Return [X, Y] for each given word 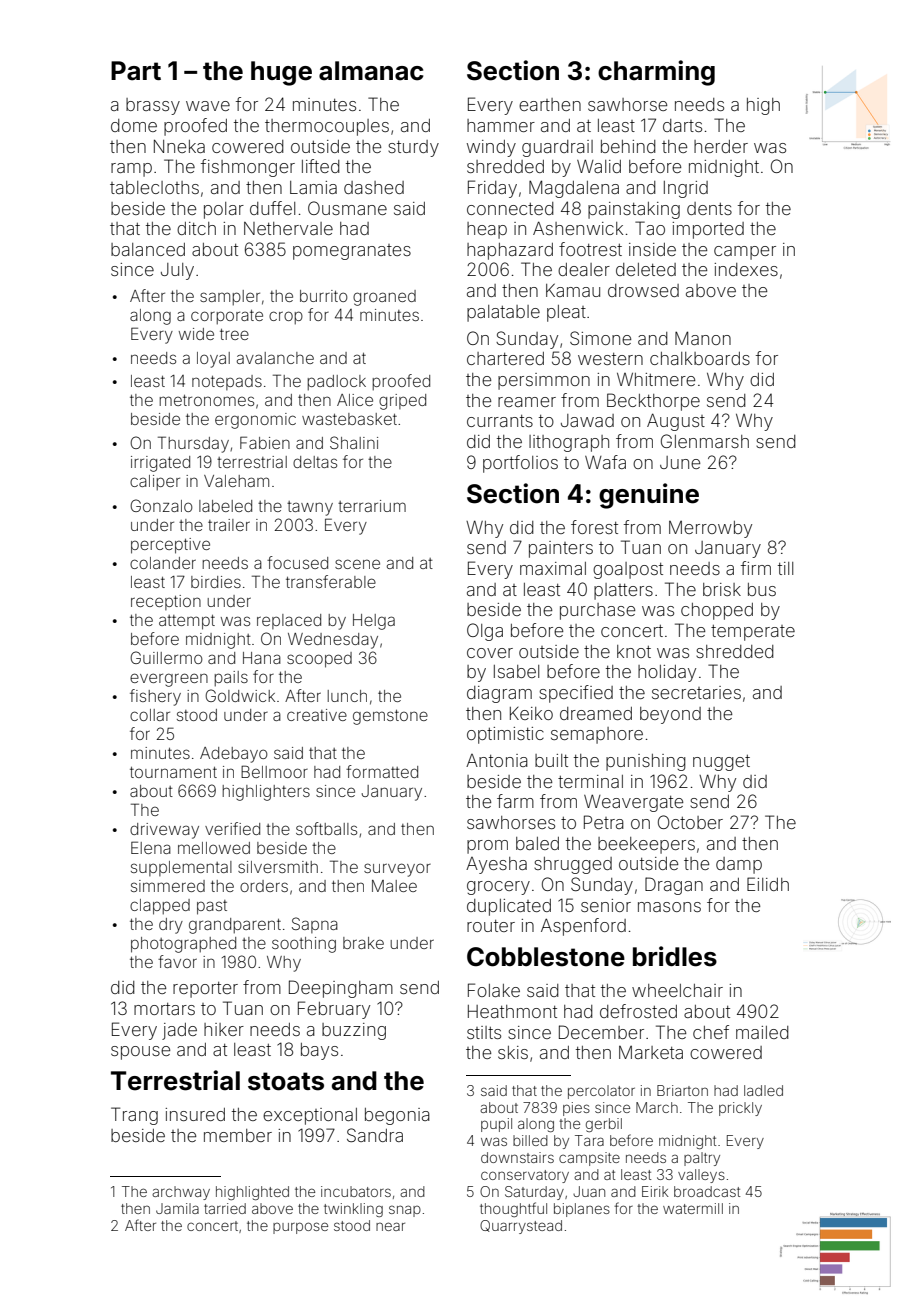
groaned [384, 298]
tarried [225, 1208]
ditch [196, 228]
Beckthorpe [653, 402]
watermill [693, 1208]
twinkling [353, 1210]
